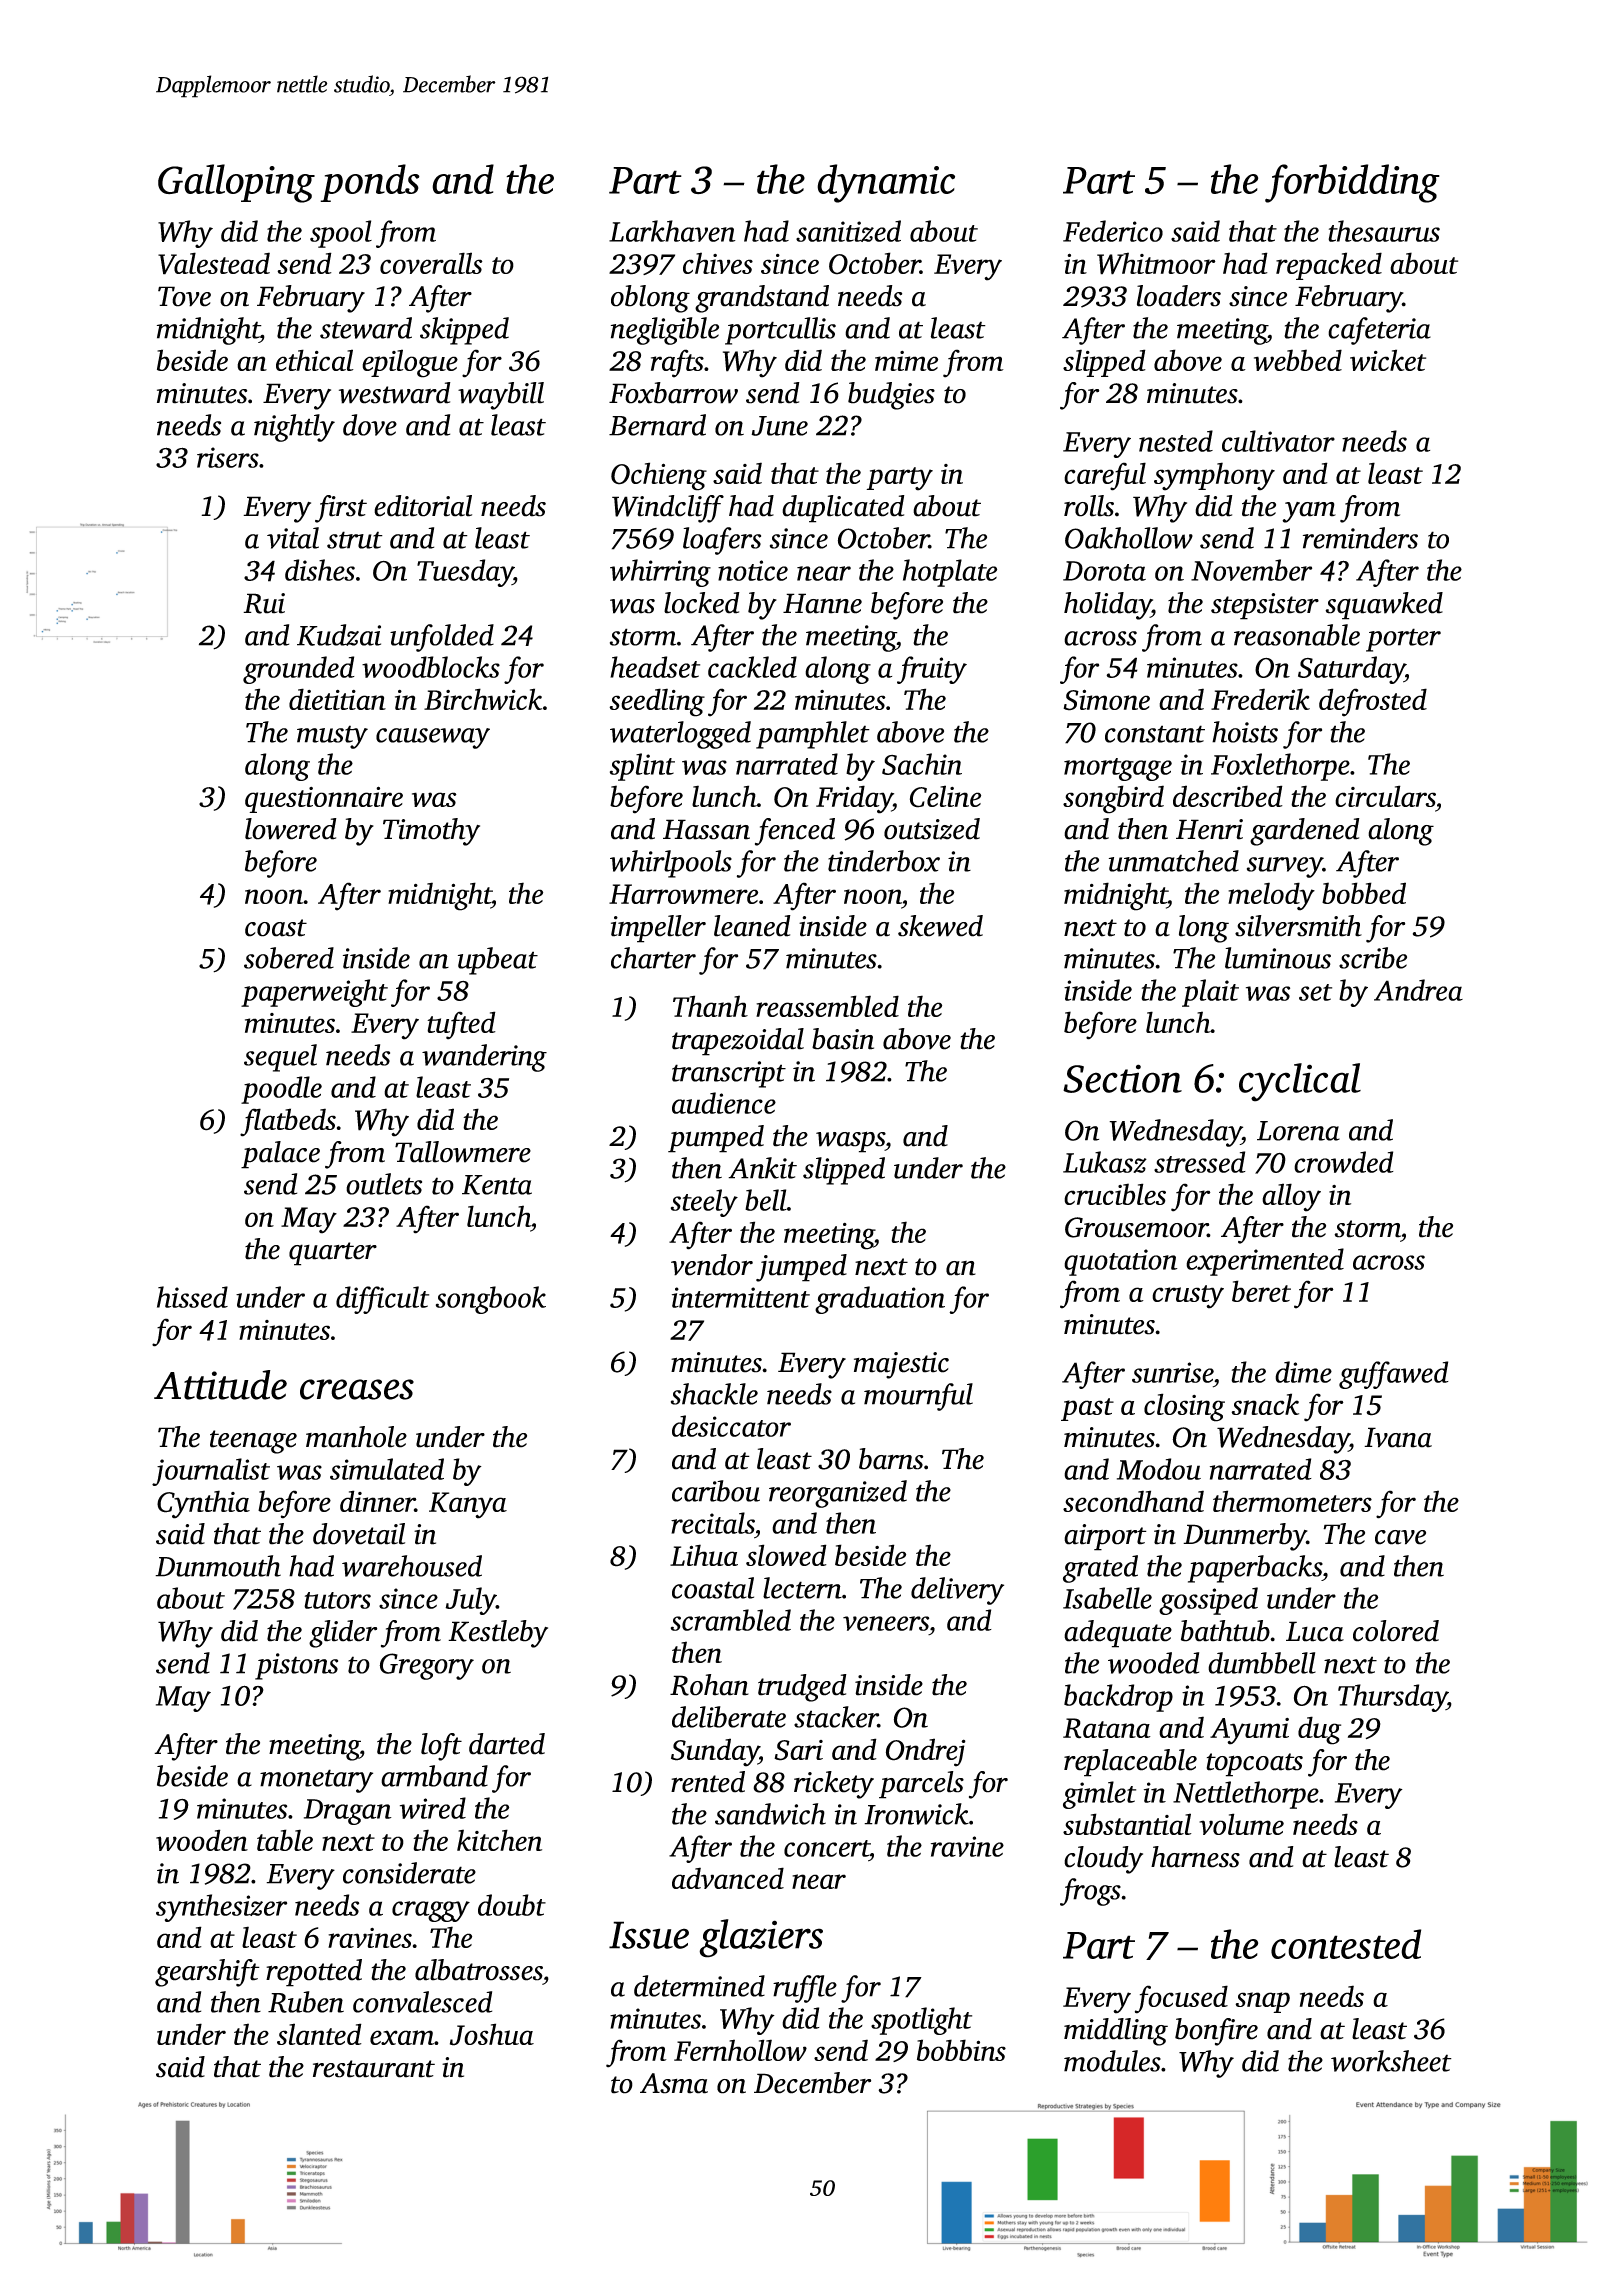  I want to click on dynamic, so click(886, 183).
